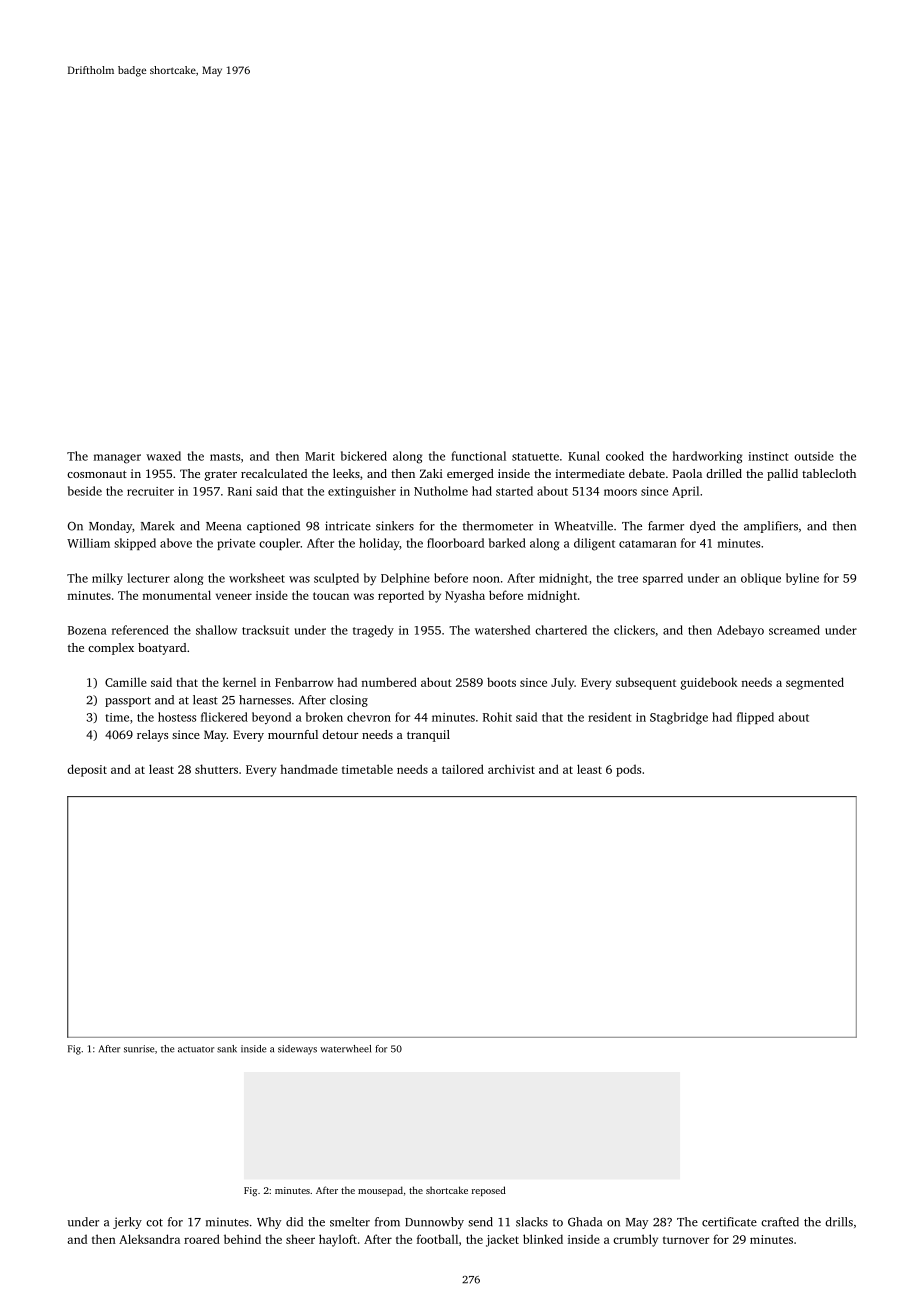 The image size is (924, 1308). I want to click on statuette, so click(535, 457).
